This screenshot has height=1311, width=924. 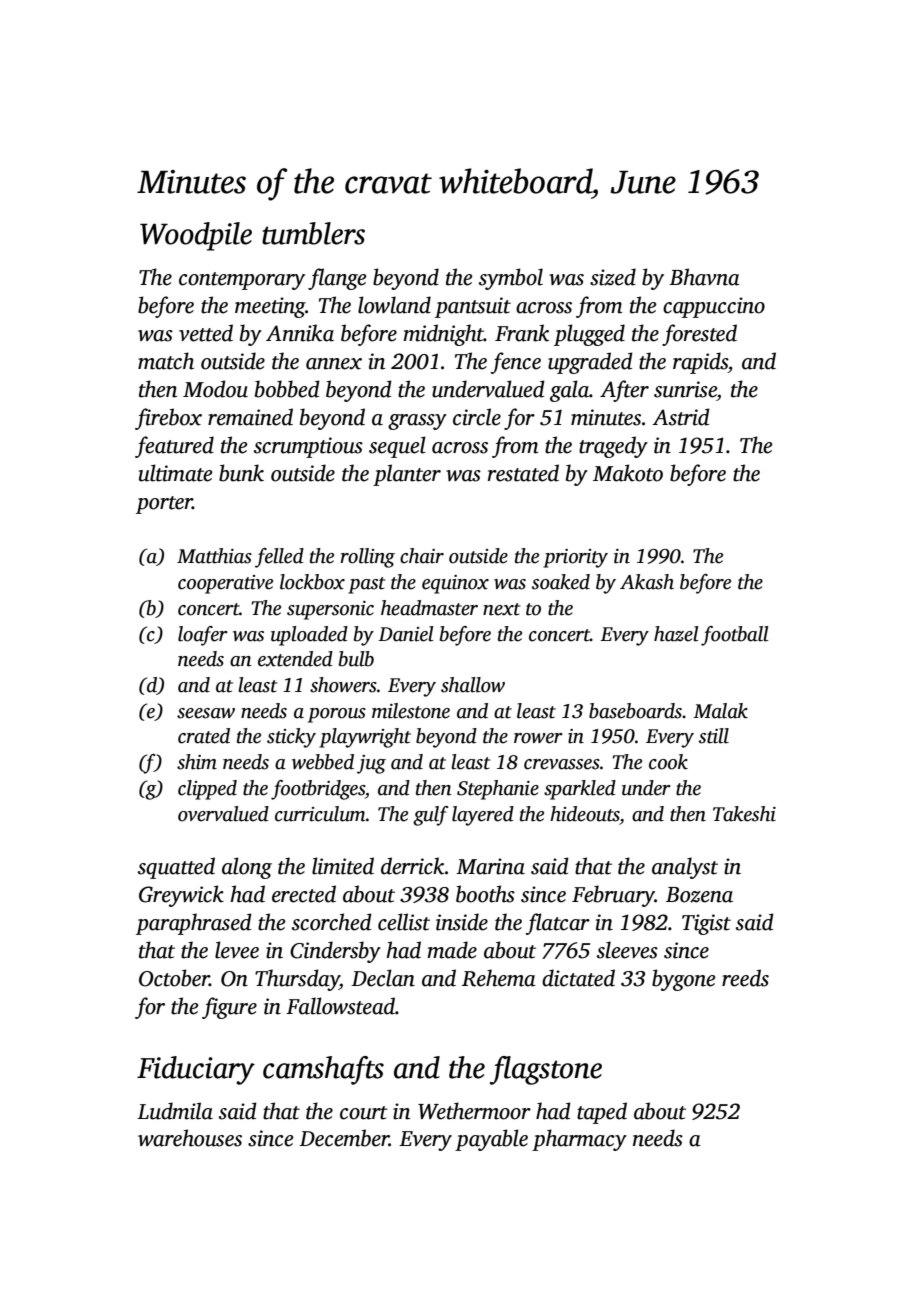 What do you see at coordinates (498, 790) in the screenshot?
I see `Stephanie` at bounding box center [498, 790].
